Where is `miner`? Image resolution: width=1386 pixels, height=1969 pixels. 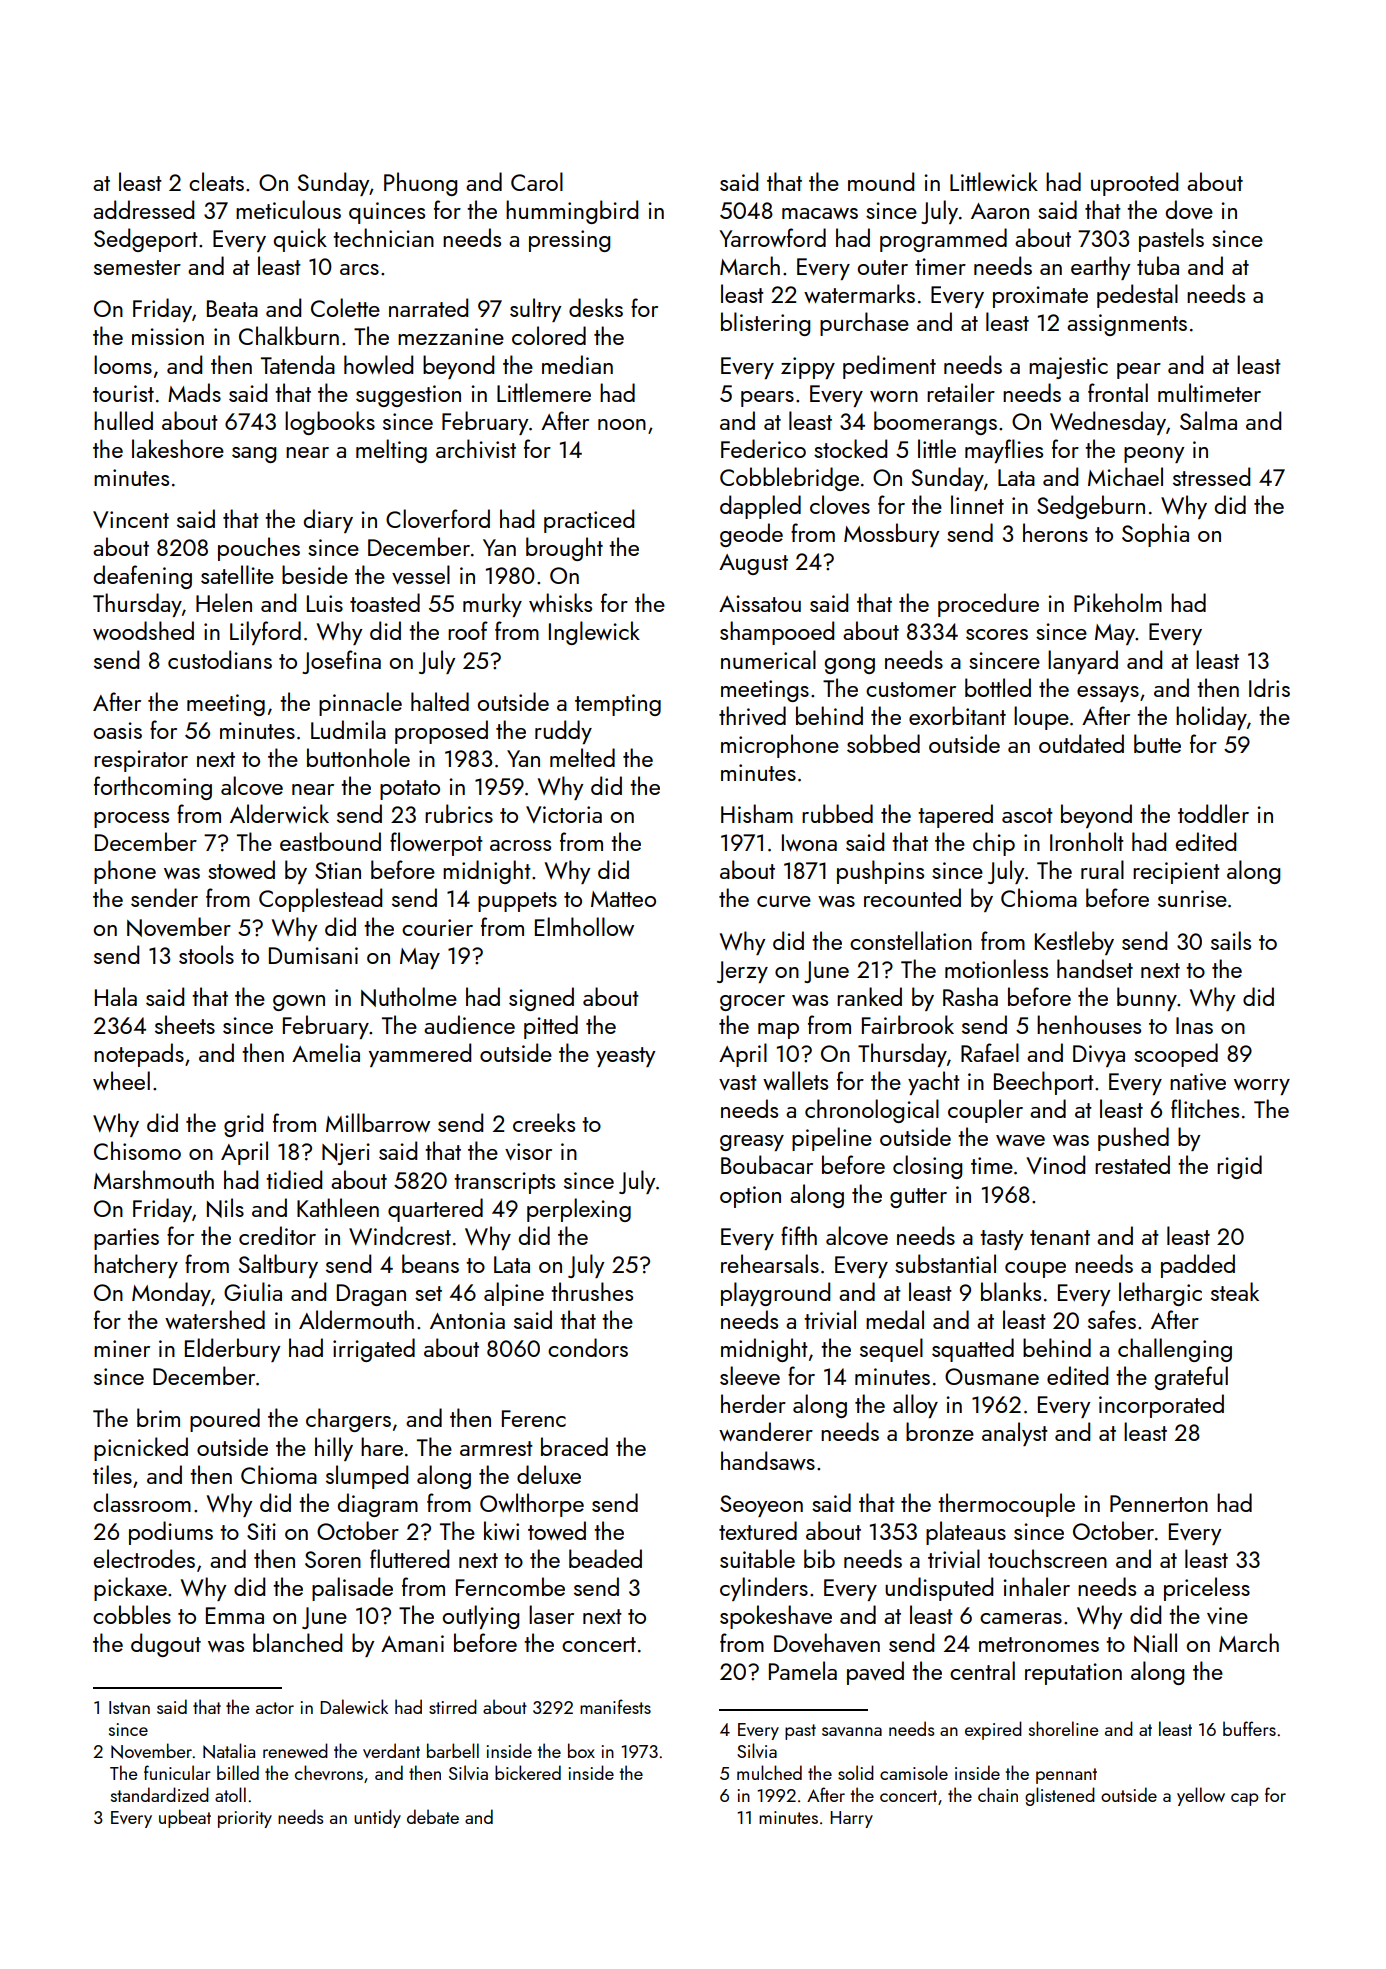 miner is located at coordinates (122, 1348).
